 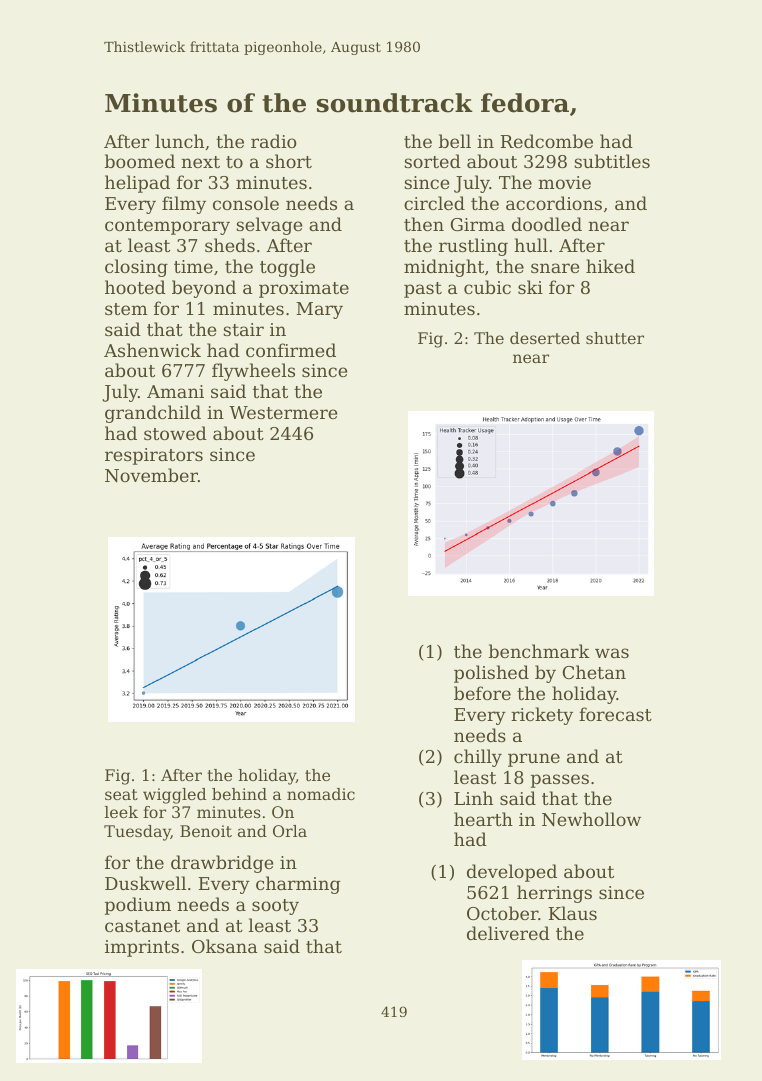 What do you see at coordinates (610, 266) in the screenshot?
I see `hiked` at bounding box center [610, 266].
